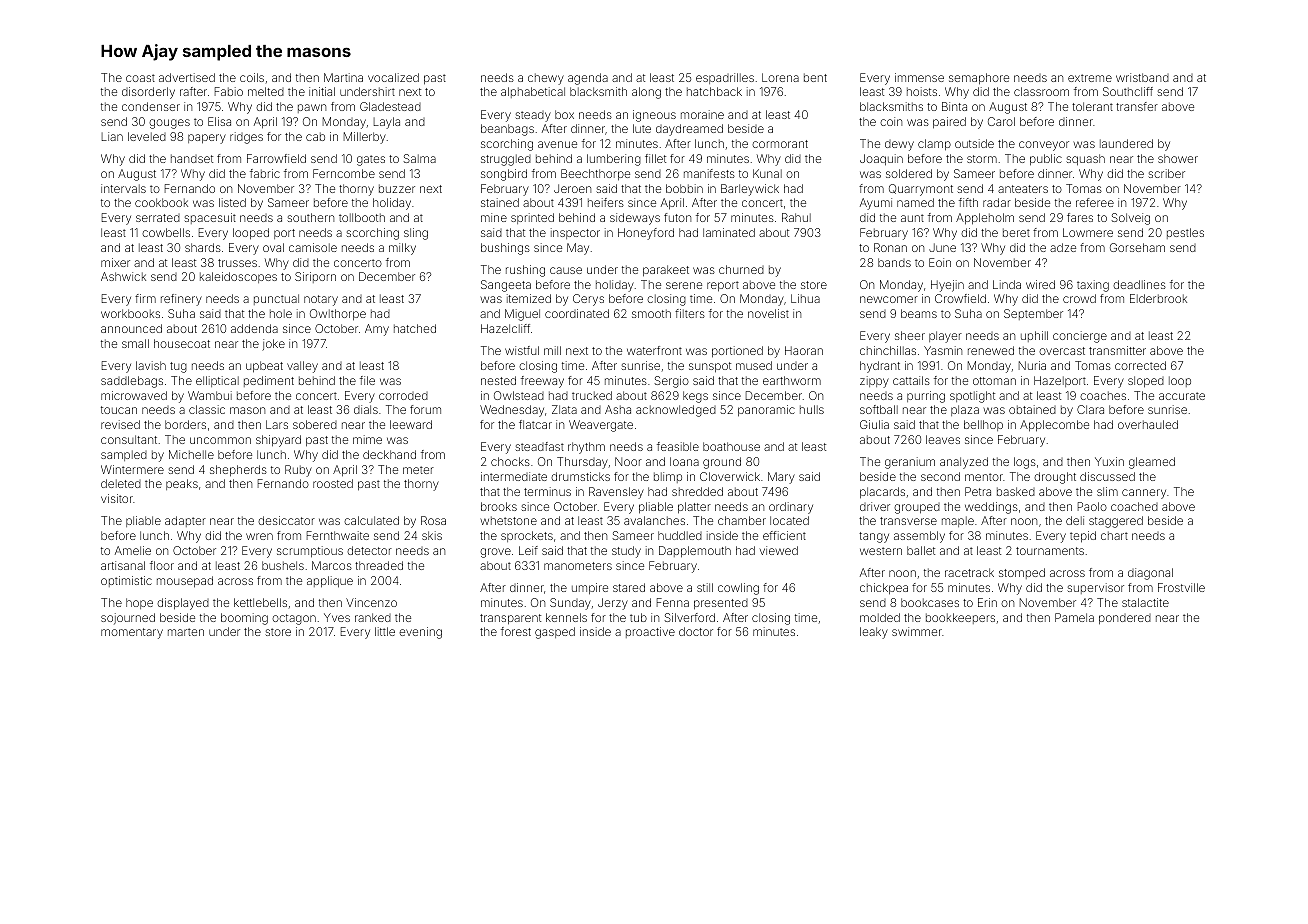  What do you see at coordinates (731, 446) in the document?
I see `boathouse` at bounding box center [731, 446].
